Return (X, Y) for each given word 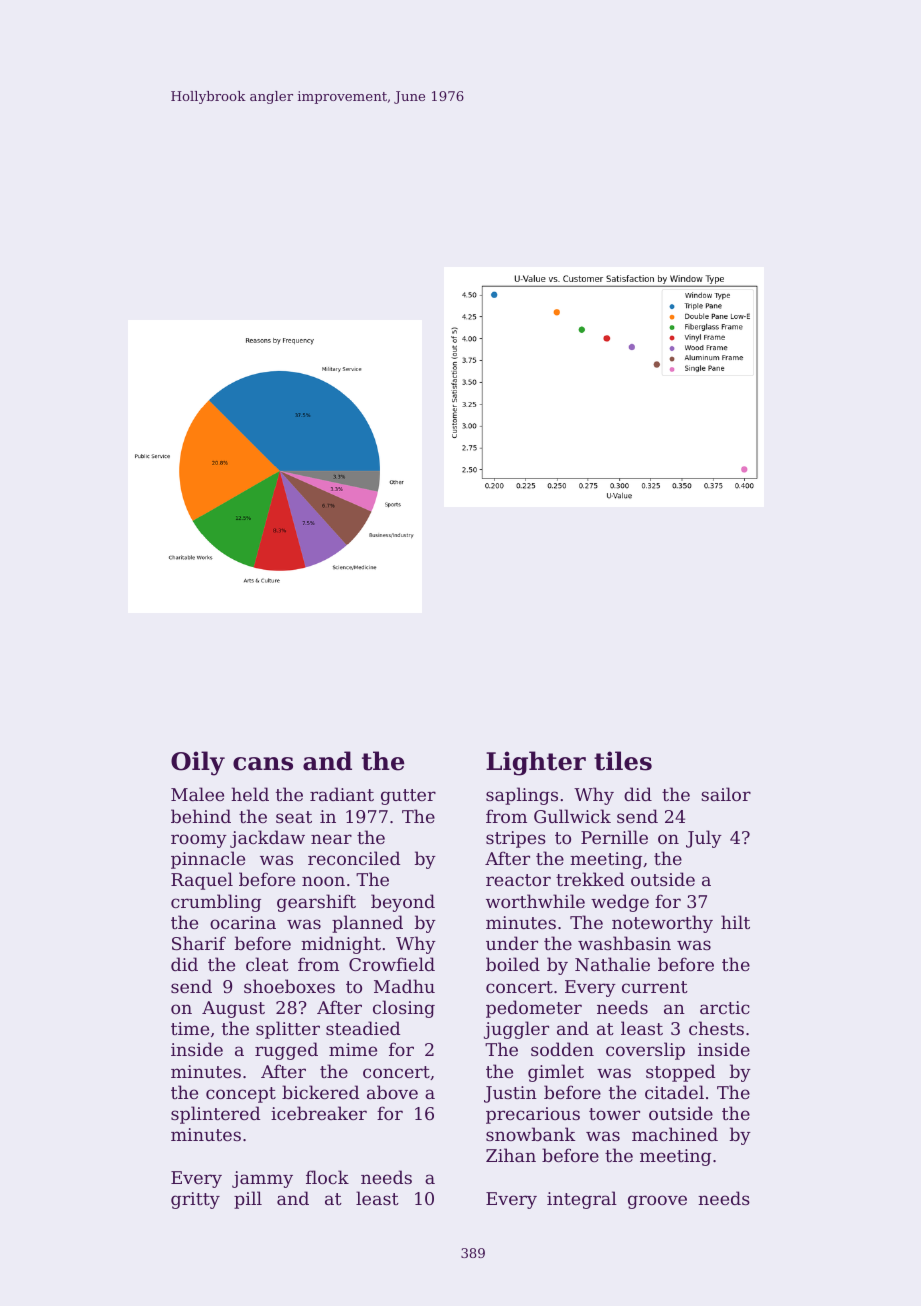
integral (582, 1200)
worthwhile (535, 901)
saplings (522, 796)
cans (263, 764)
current (655, 987)
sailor (726, 794)
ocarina (243, 922)
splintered (215, 1115)
